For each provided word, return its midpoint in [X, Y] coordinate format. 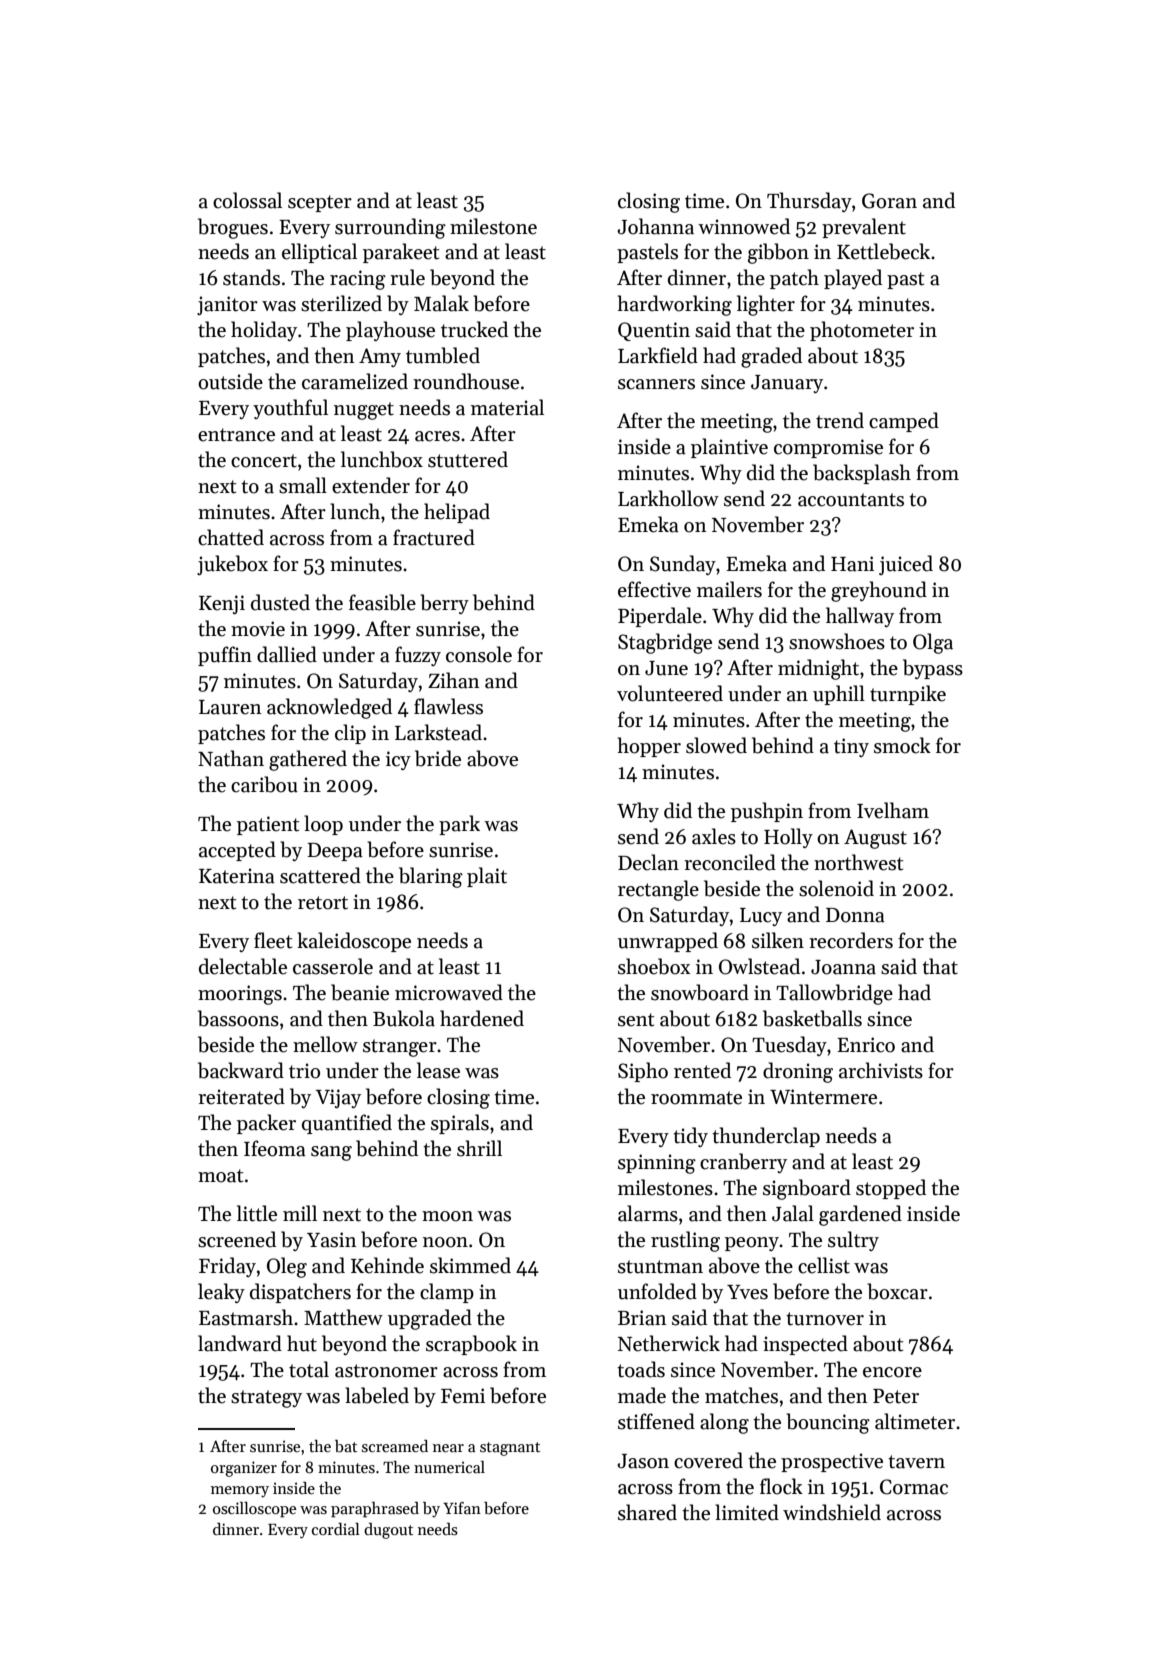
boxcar [897, 1291]
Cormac [914, 1487]
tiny [851, 747]
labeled [377, 1395]
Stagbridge [665, 643]
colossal [247, 200]
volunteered [670, 693]
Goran [889, 201]
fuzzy [418, 656]
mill [300, 1213]
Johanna [655, 226]
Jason [643, 1461]
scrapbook [471, 1345]
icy [398, 760]
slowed [716, 745]
